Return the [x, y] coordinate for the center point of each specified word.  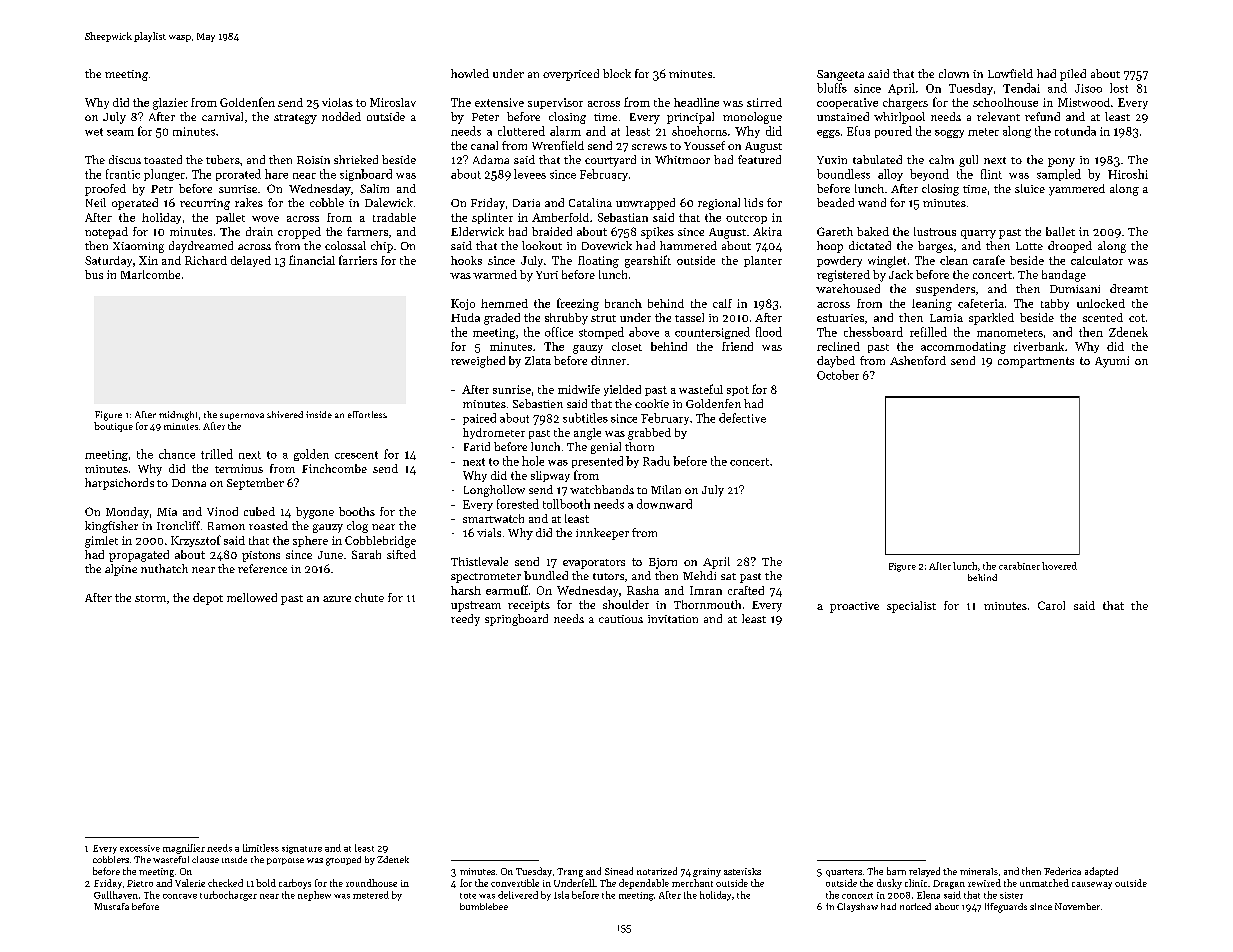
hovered [1059, 566]
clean [954, 260]
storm [150, 598]
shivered [285, 414]
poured [893, 132]
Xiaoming [138, 247]
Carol [1051, 605]
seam [120, 133]
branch [623, 303]
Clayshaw [857, 907]
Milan [666, 489]
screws [649, 147]
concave [180, 896]
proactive [854, 607]
